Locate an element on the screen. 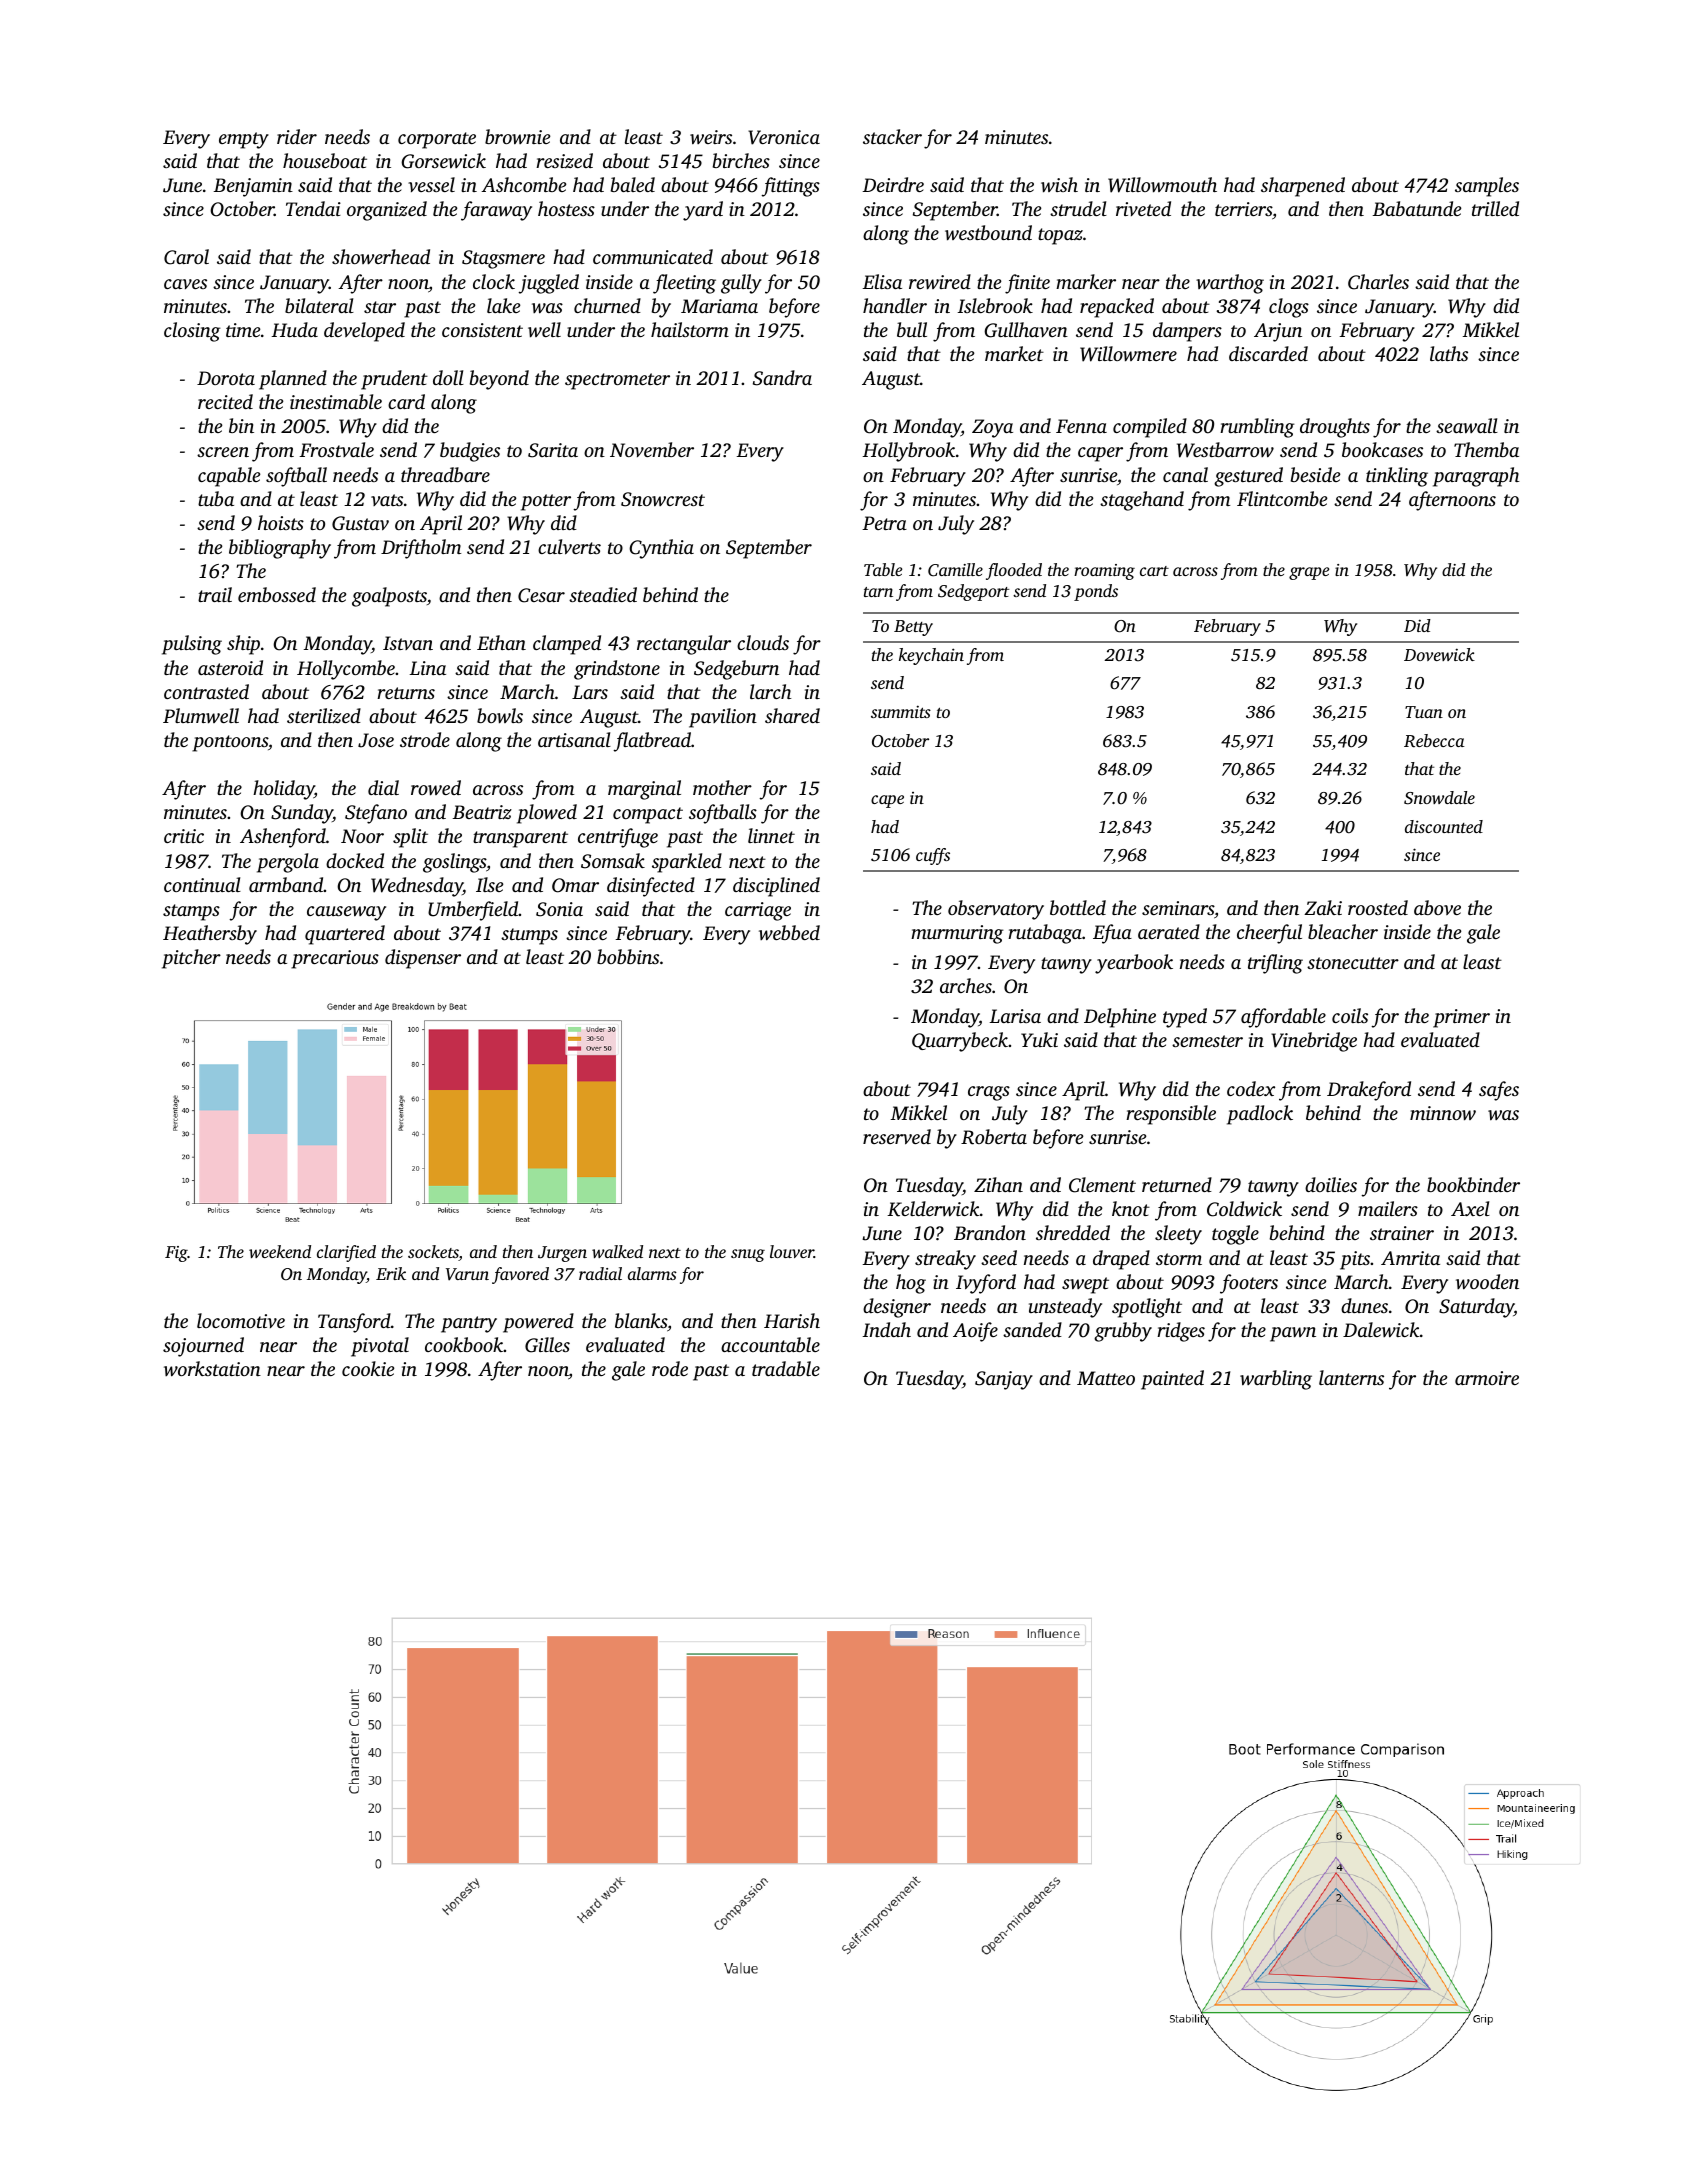  weekend is located at coordinates (280, 1251).
